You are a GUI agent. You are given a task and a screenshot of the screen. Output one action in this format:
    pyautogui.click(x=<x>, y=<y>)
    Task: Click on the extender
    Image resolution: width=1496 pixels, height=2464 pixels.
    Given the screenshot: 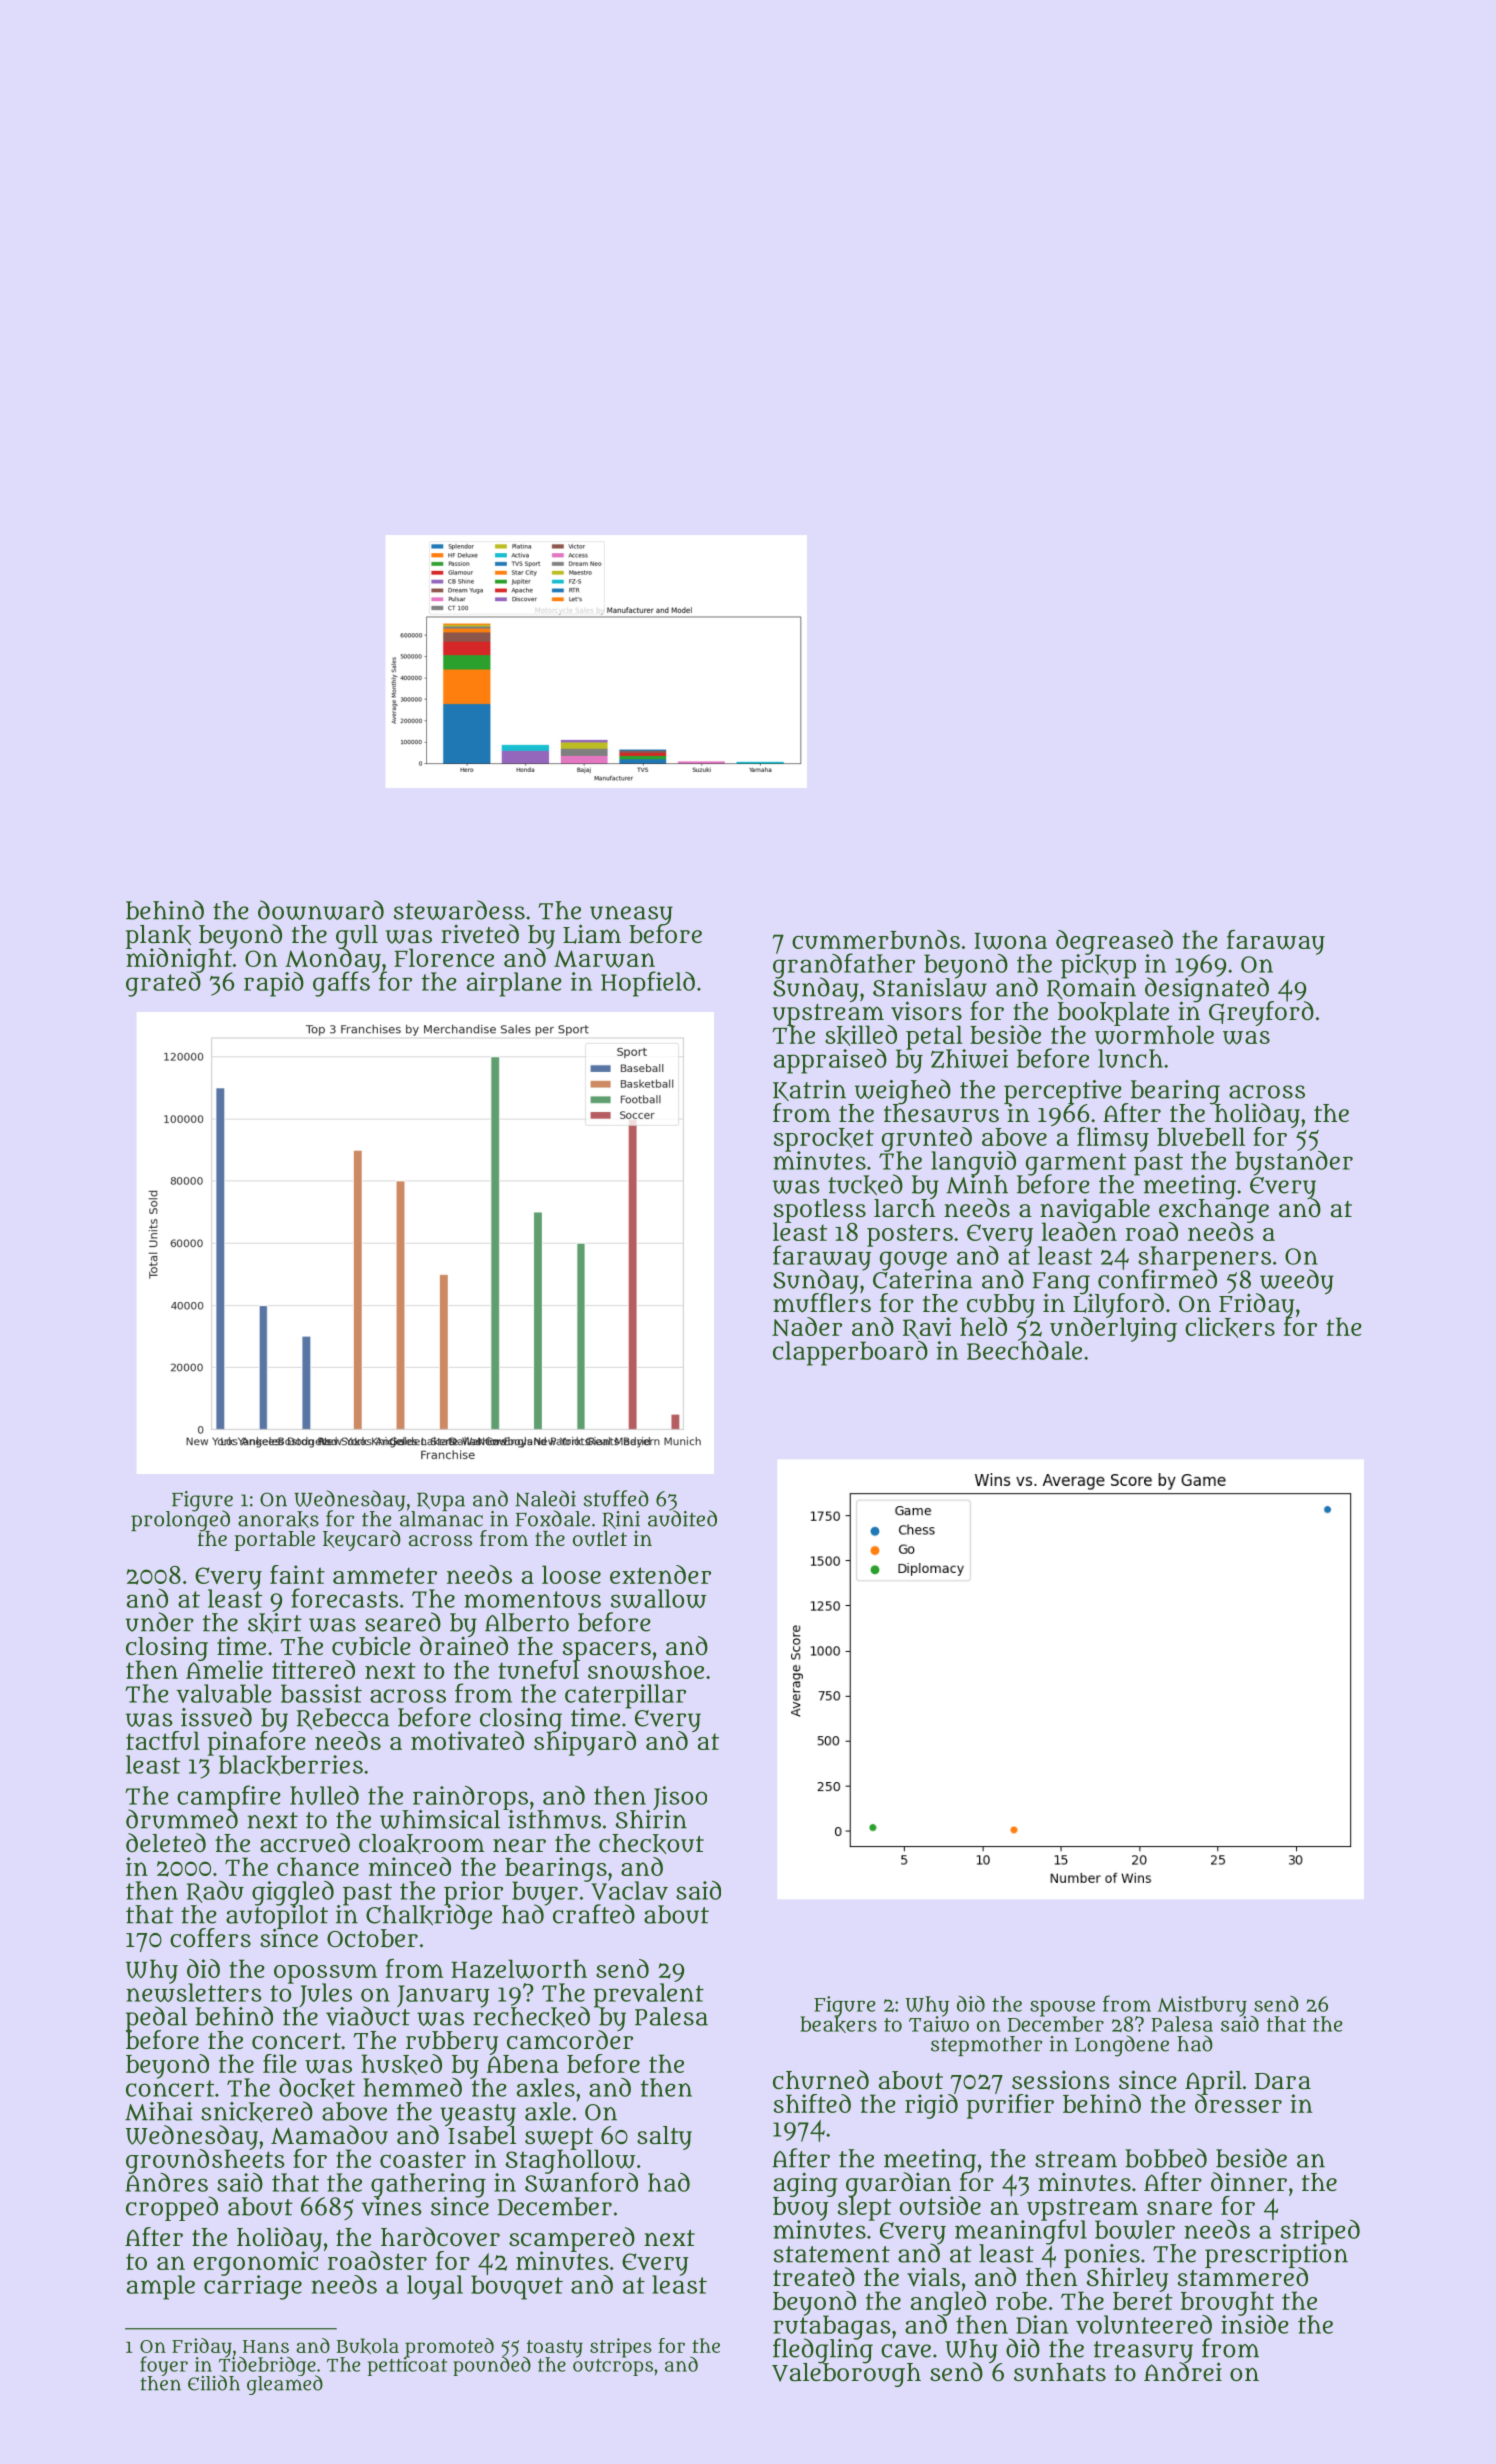 What is the action you would take?
    pyautogui.click(x=660, y=1574)
